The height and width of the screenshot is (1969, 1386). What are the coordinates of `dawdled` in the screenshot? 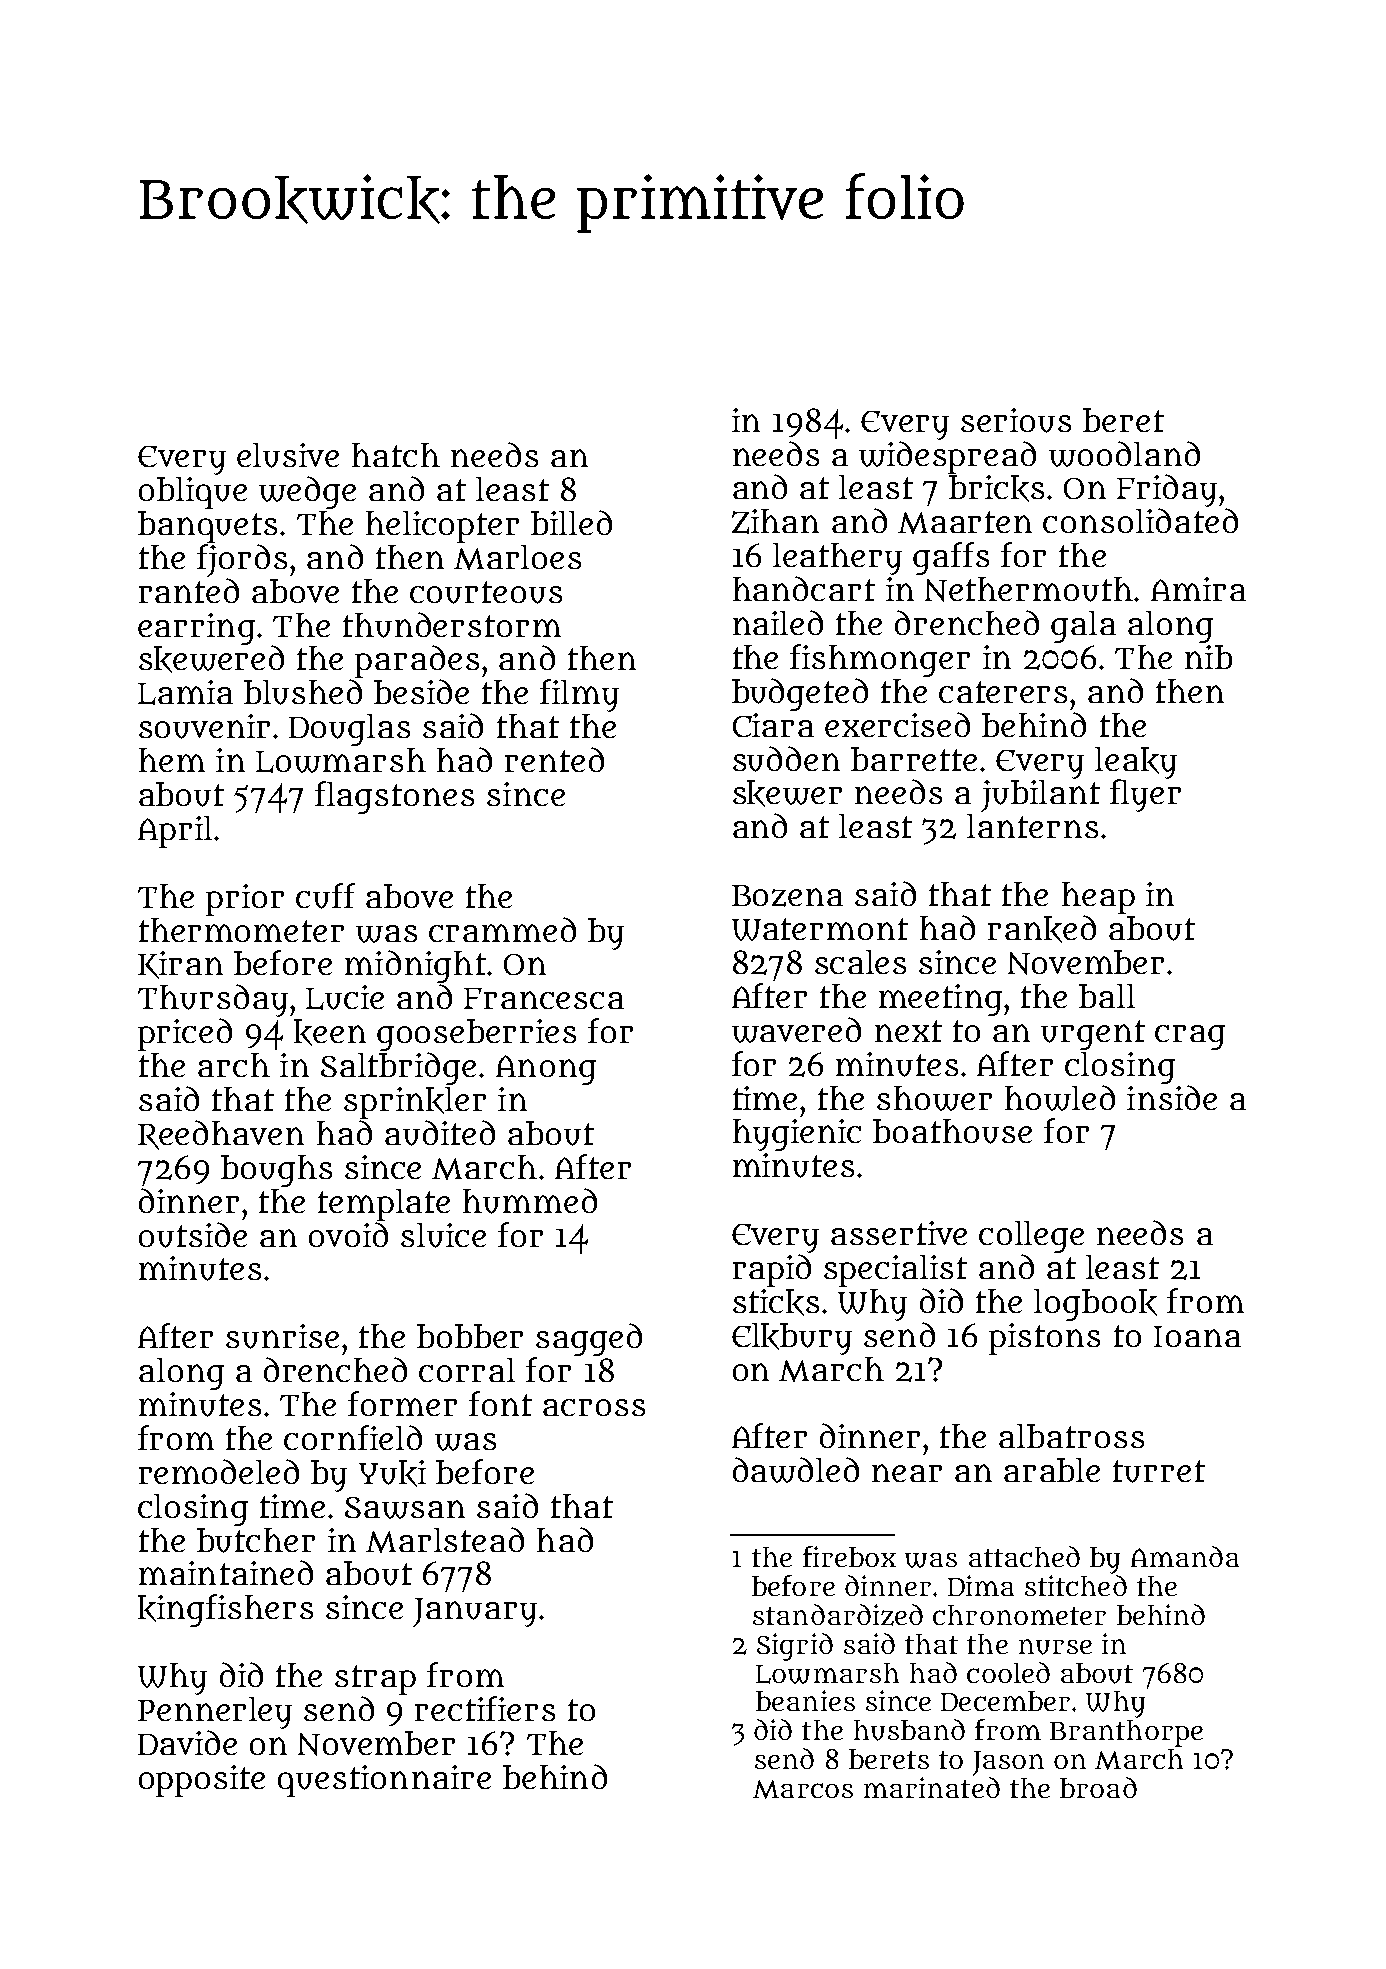 It's located at (796, 1470).
